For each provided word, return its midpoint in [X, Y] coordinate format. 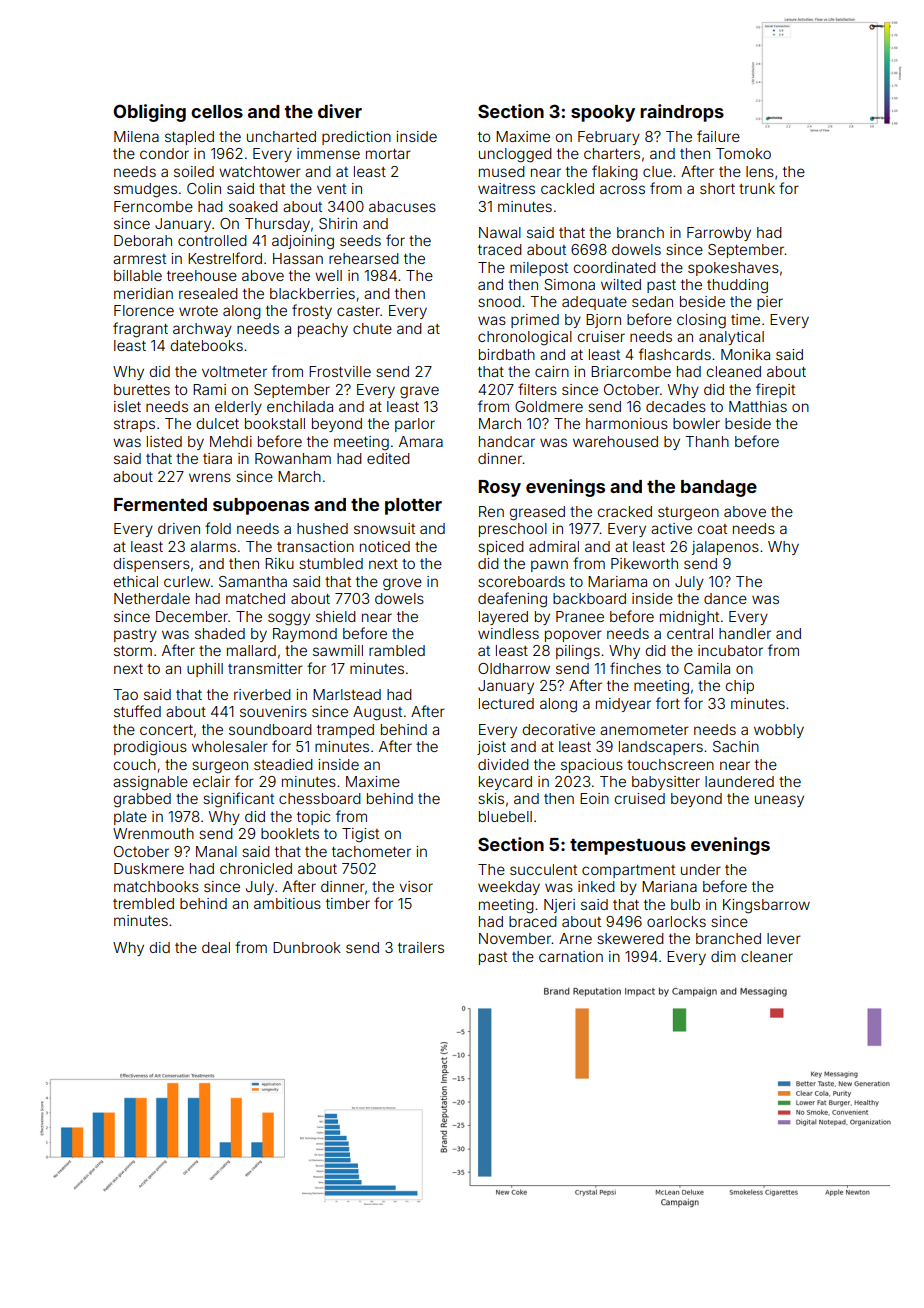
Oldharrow [514, 668]
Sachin [736, 746]
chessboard [320, 798]
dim [723, 956]
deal [216, 947]
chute [372, 328]
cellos [217, 111]
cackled [567, 188]
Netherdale [152, 598]
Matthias [758, 406]
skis [491, 798]
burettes [142, 389]
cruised [640, 798]
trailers [421, 947]
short [717, 188]
